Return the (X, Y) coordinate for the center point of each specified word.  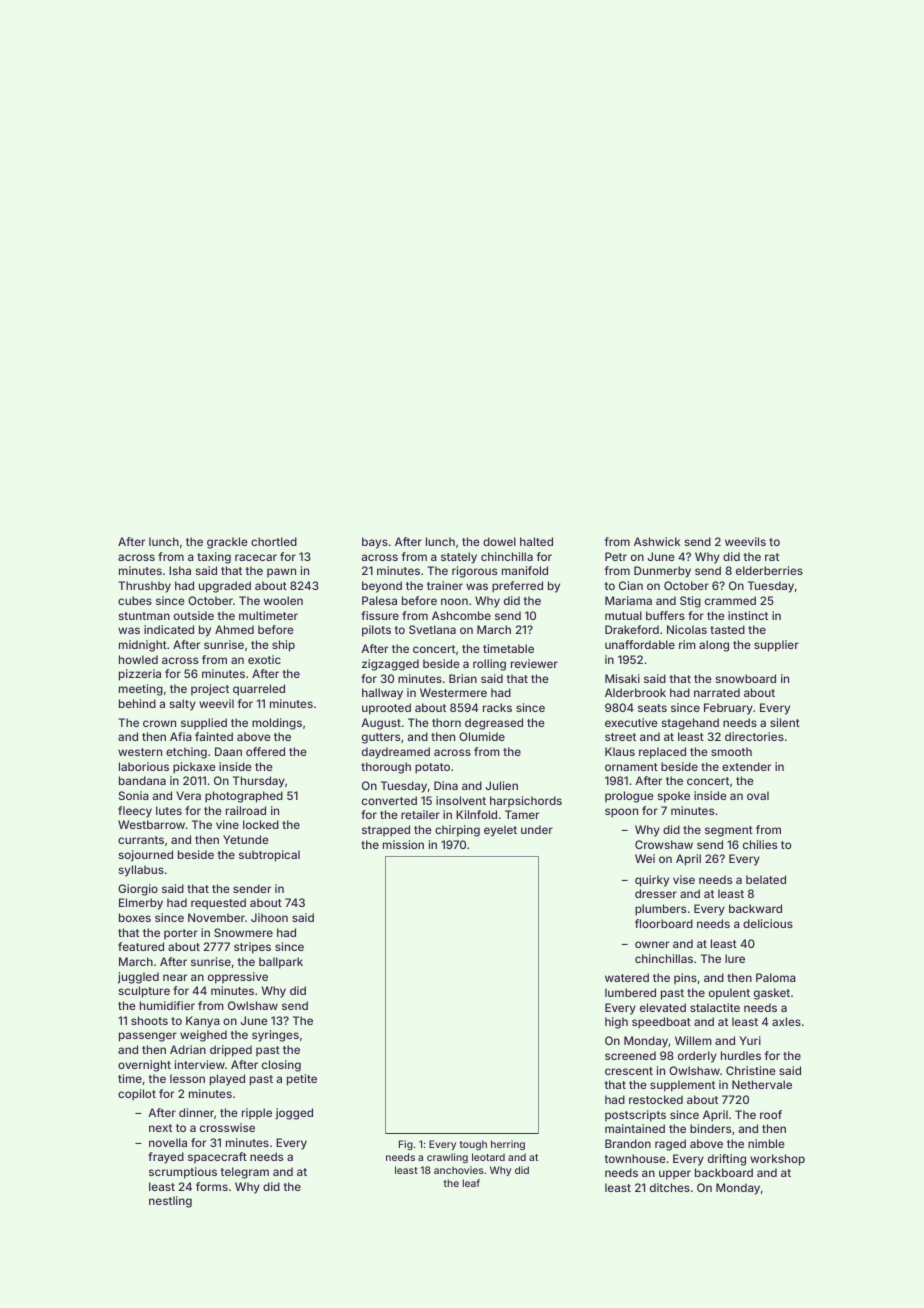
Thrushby (144, 587)
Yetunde (246, 839)
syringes (275, 1036)
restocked (656, 1099)
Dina (446, 785)
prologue (629, 797)
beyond (382, 587)
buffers (665, 615)
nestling (170, 1202)
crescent (629, 1071)
